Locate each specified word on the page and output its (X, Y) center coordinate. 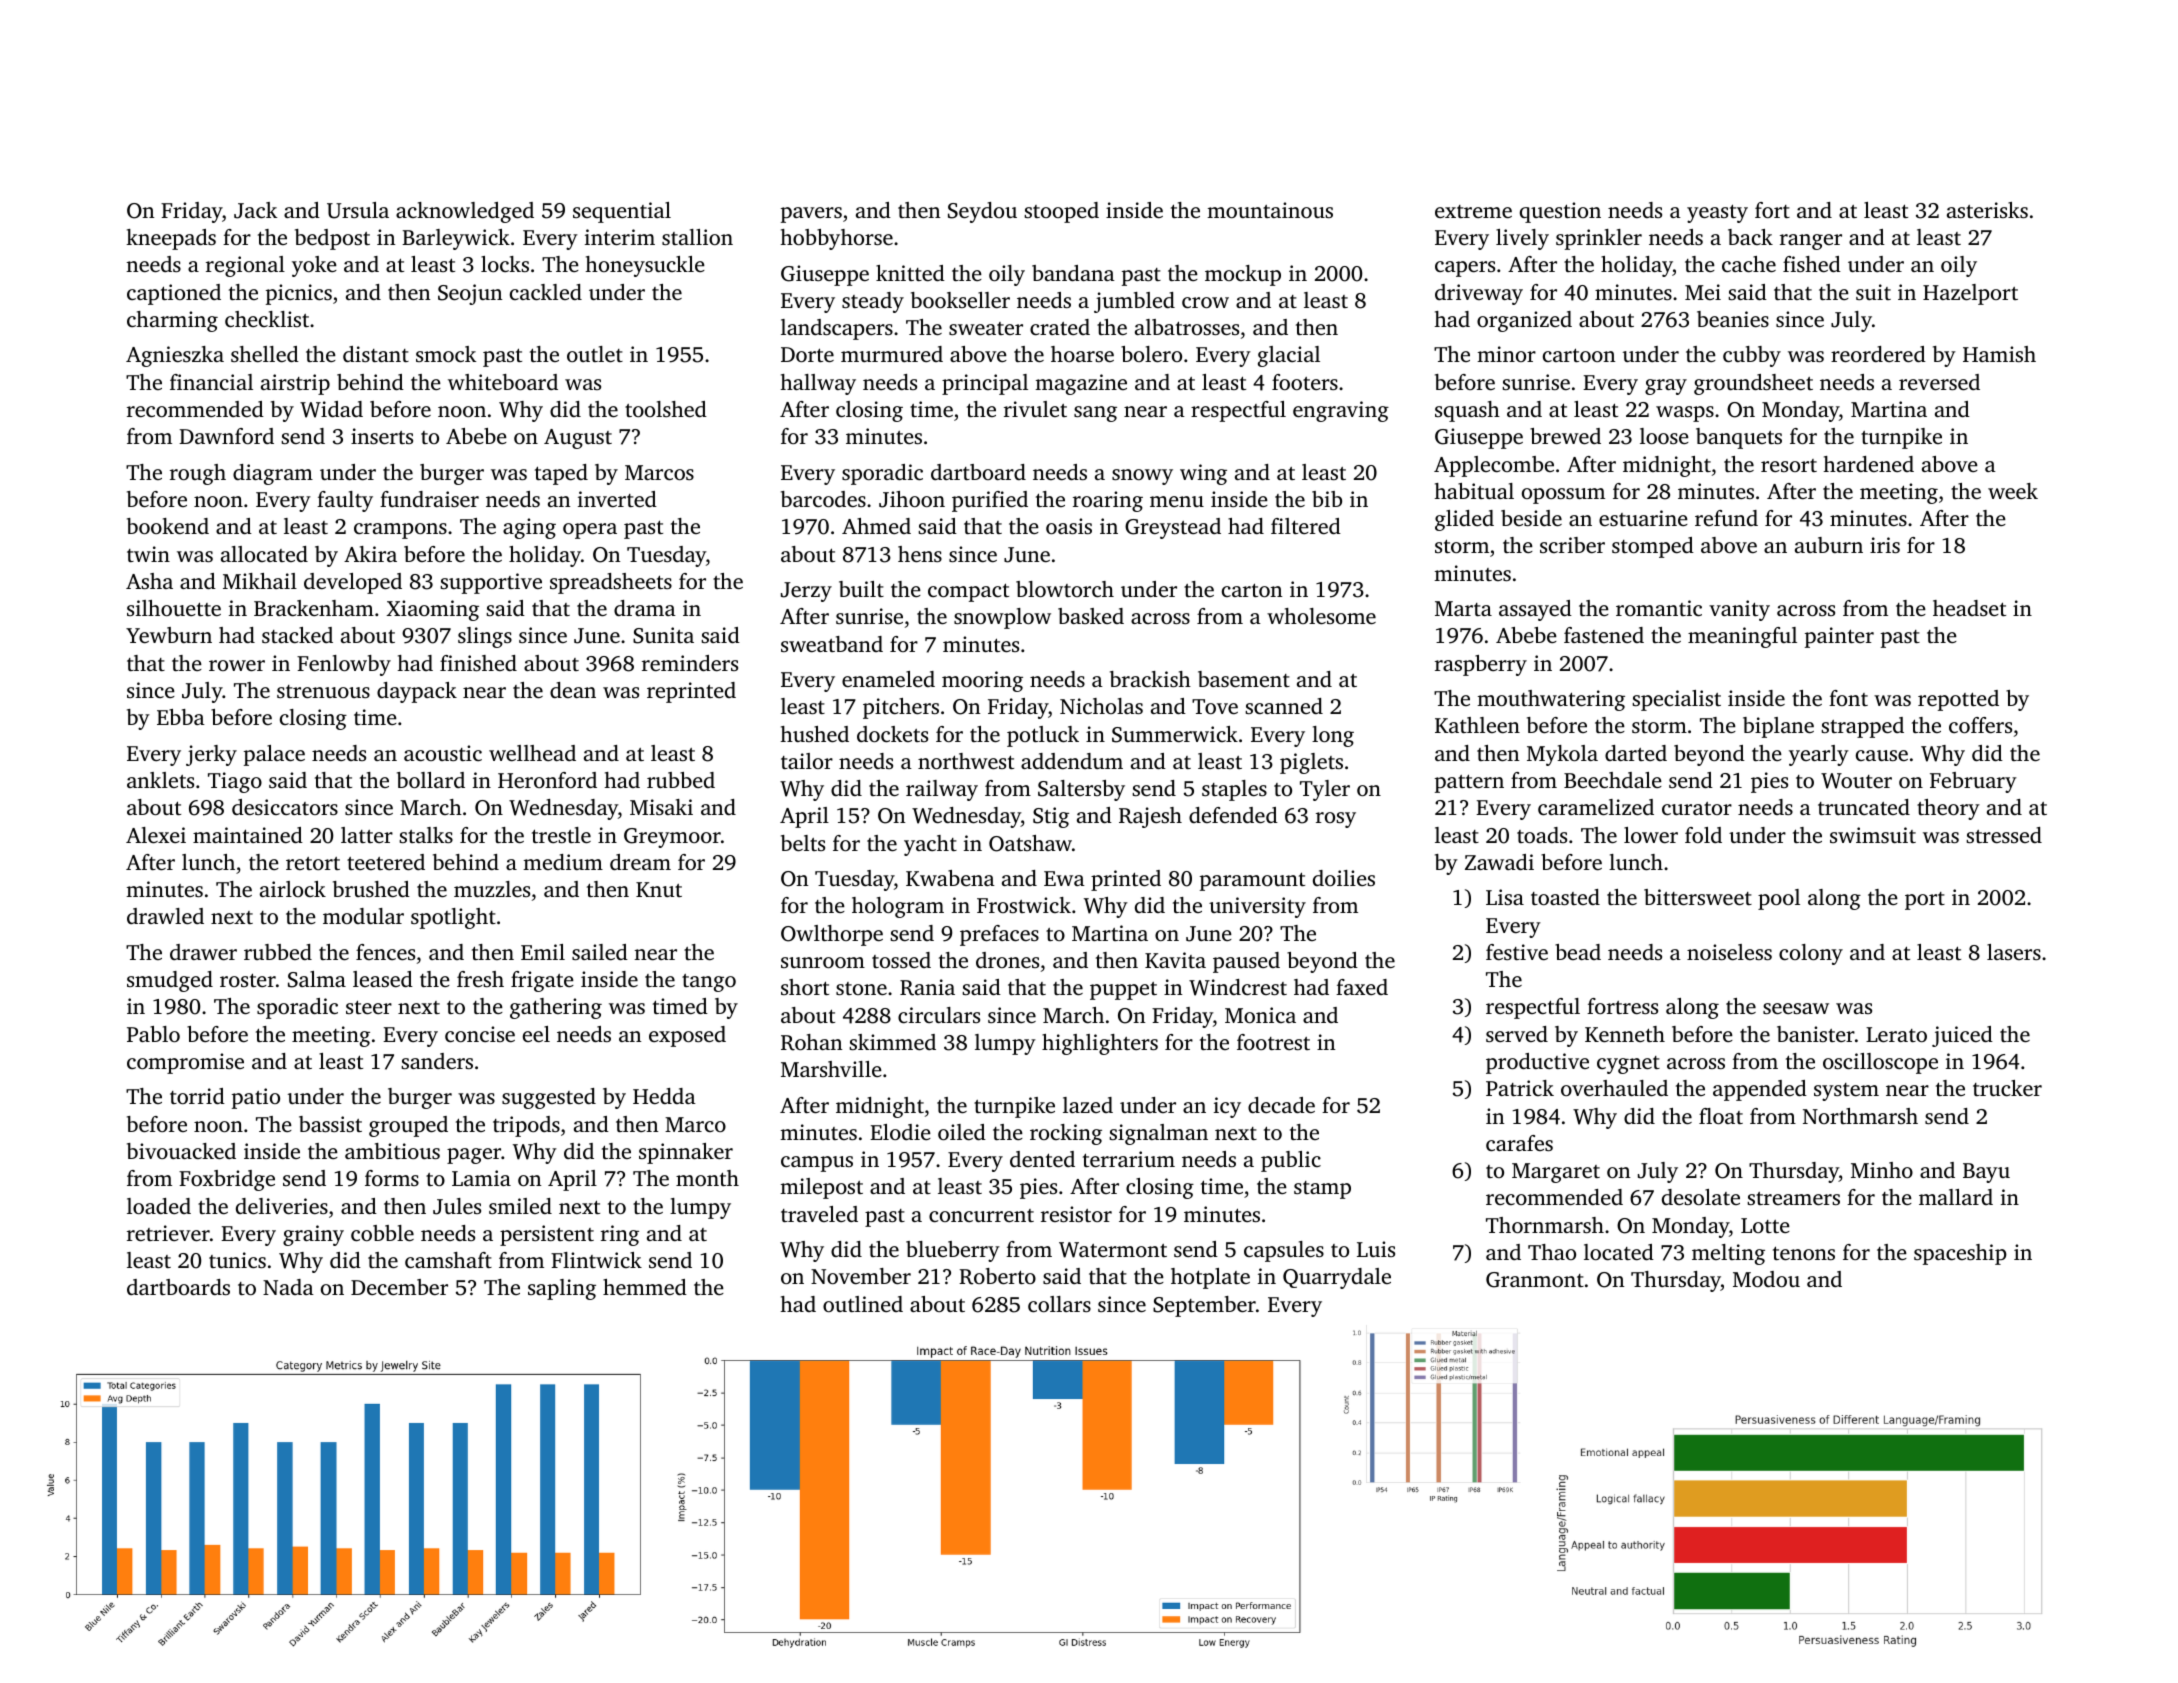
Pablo (153, 1034)
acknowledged (465, 212)
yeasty (1717, 213)
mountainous (1270, 210)
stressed (2004, 835)
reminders (690, 663)
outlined (863, 1304)
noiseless (1729, 952)
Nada (288, 1287)
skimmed (892, 1042)
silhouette (174, 608)
